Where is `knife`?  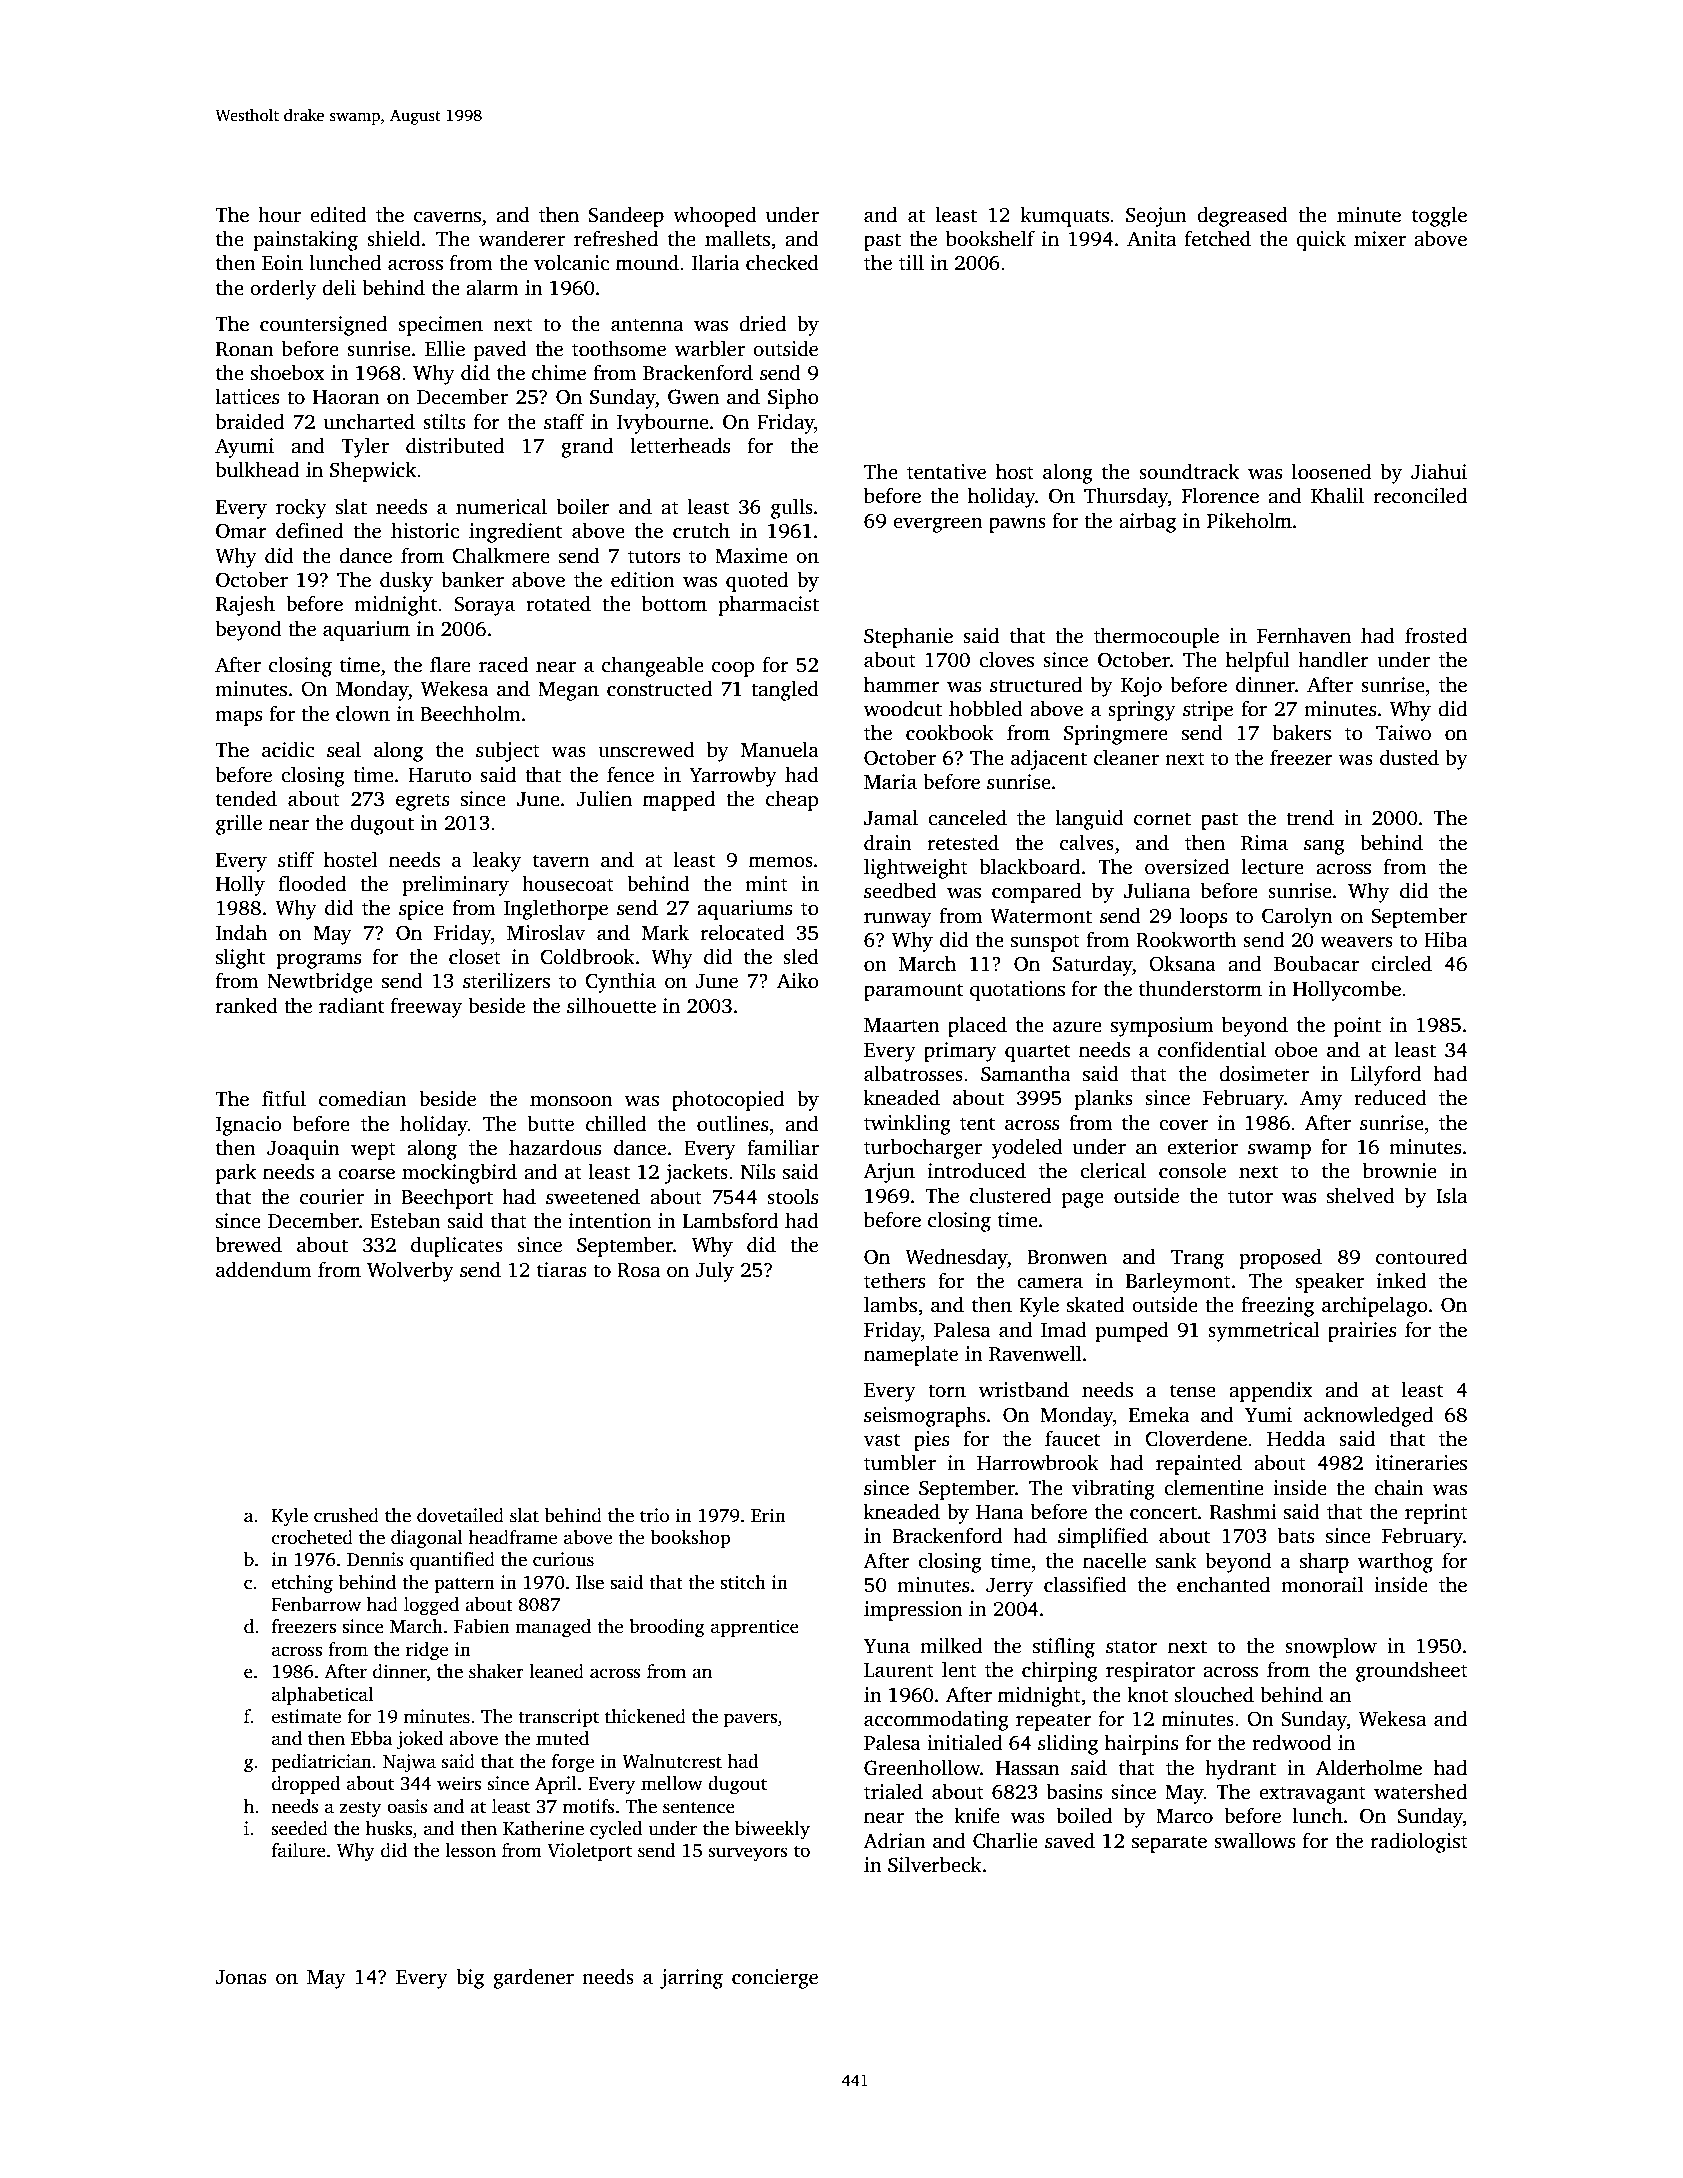 knife is located at coordinates (977, 1815).
